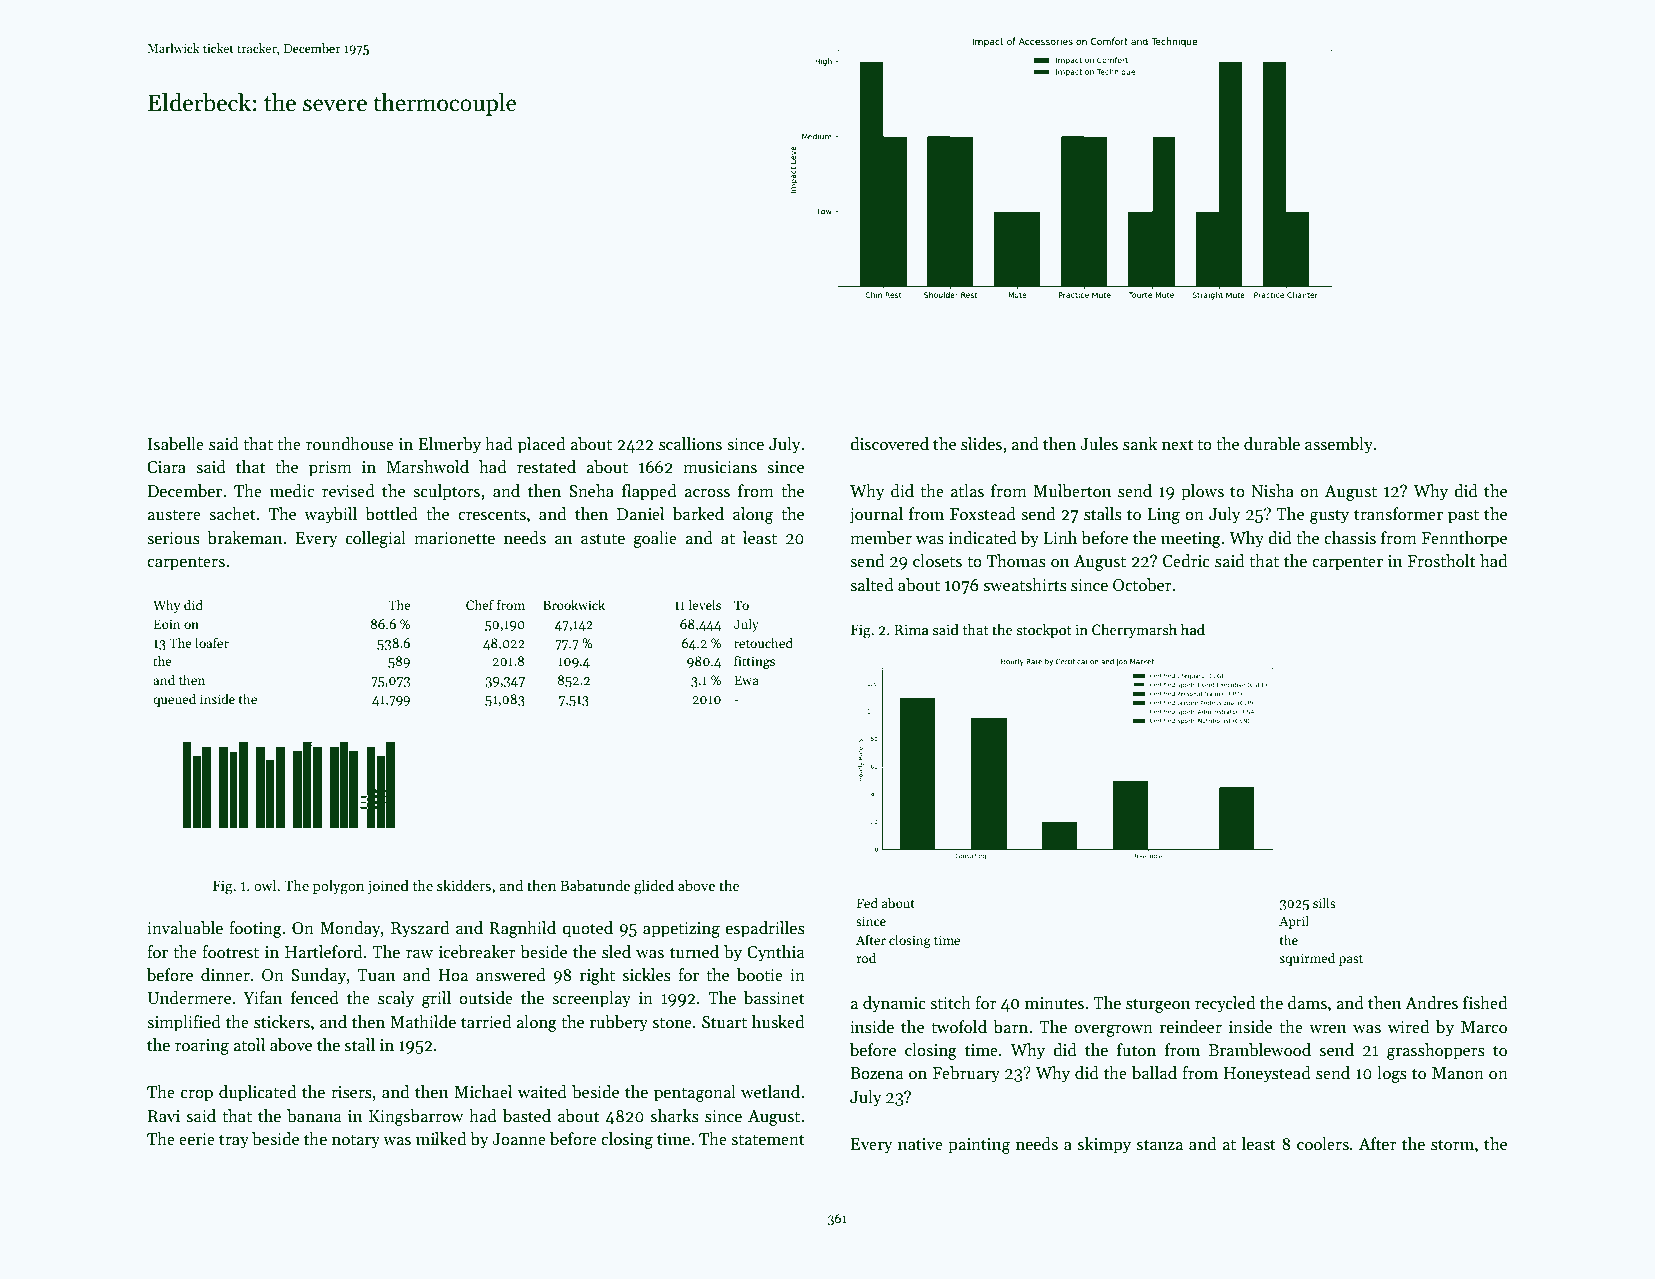 This screenshot has height=1279, width=1655. I want to click on eerie, so click(197, 1139).
